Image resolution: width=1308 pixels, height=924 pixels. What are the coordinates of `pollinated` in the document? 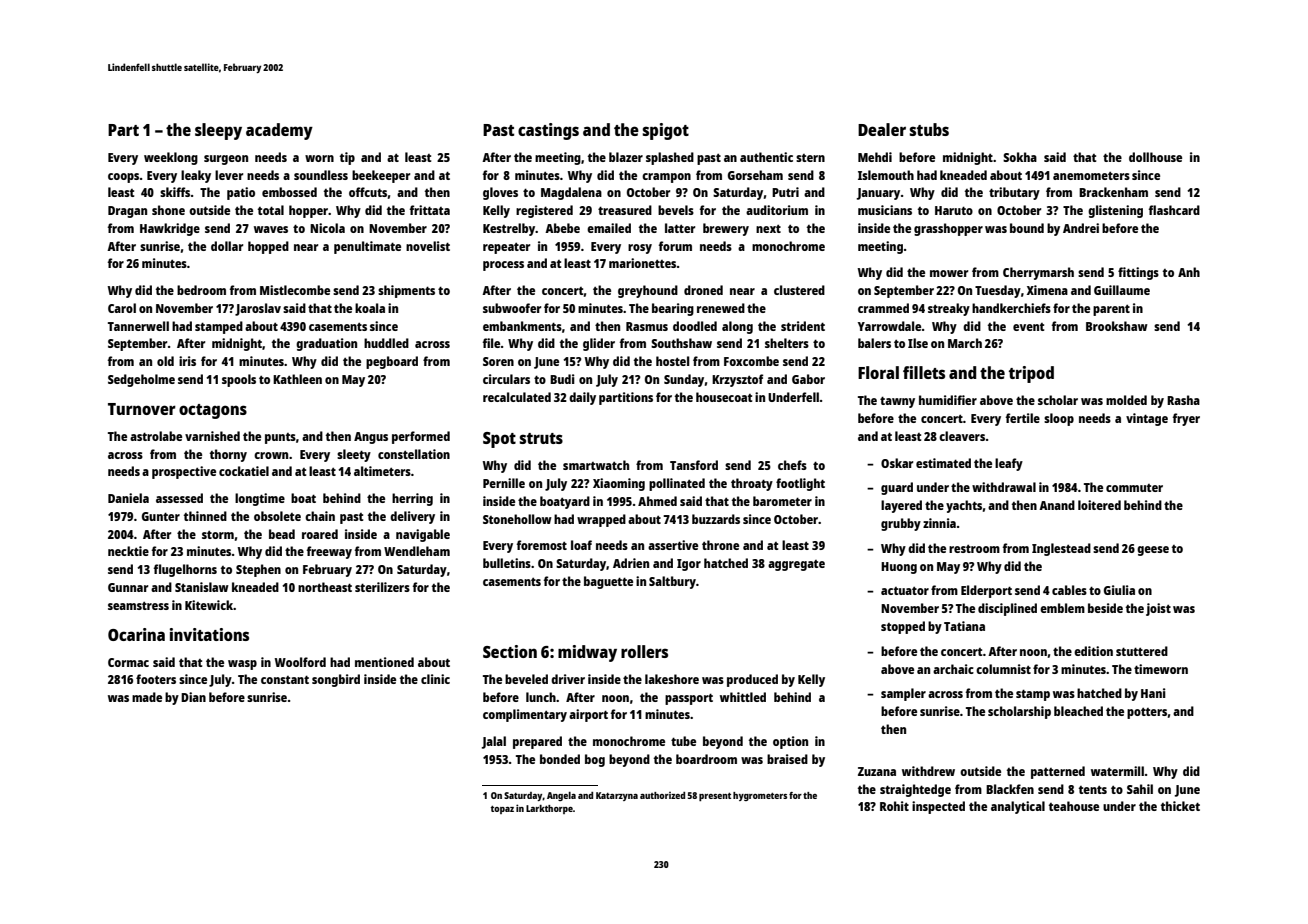 It's located at (677, 484).
